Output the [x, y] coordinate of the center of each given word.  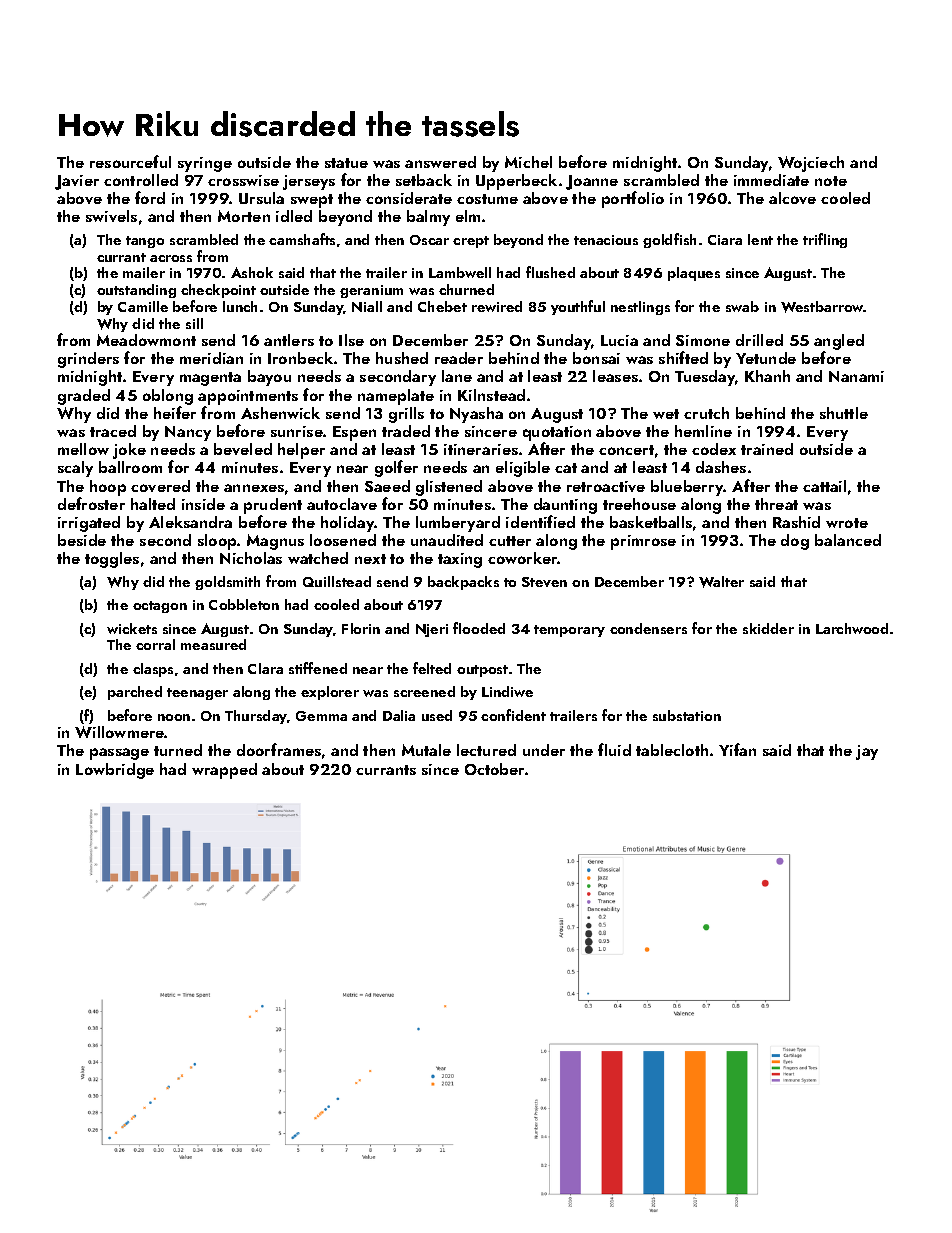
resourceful [130, 161]
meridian [211, 358]
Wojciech [811, 164]
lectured [486, 750]
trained [767, 449]
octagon [160, 607]
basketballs [651, 522]
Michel [528, 162]
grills [406, 415]
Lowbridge [115, 771]
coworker [523, 558]
